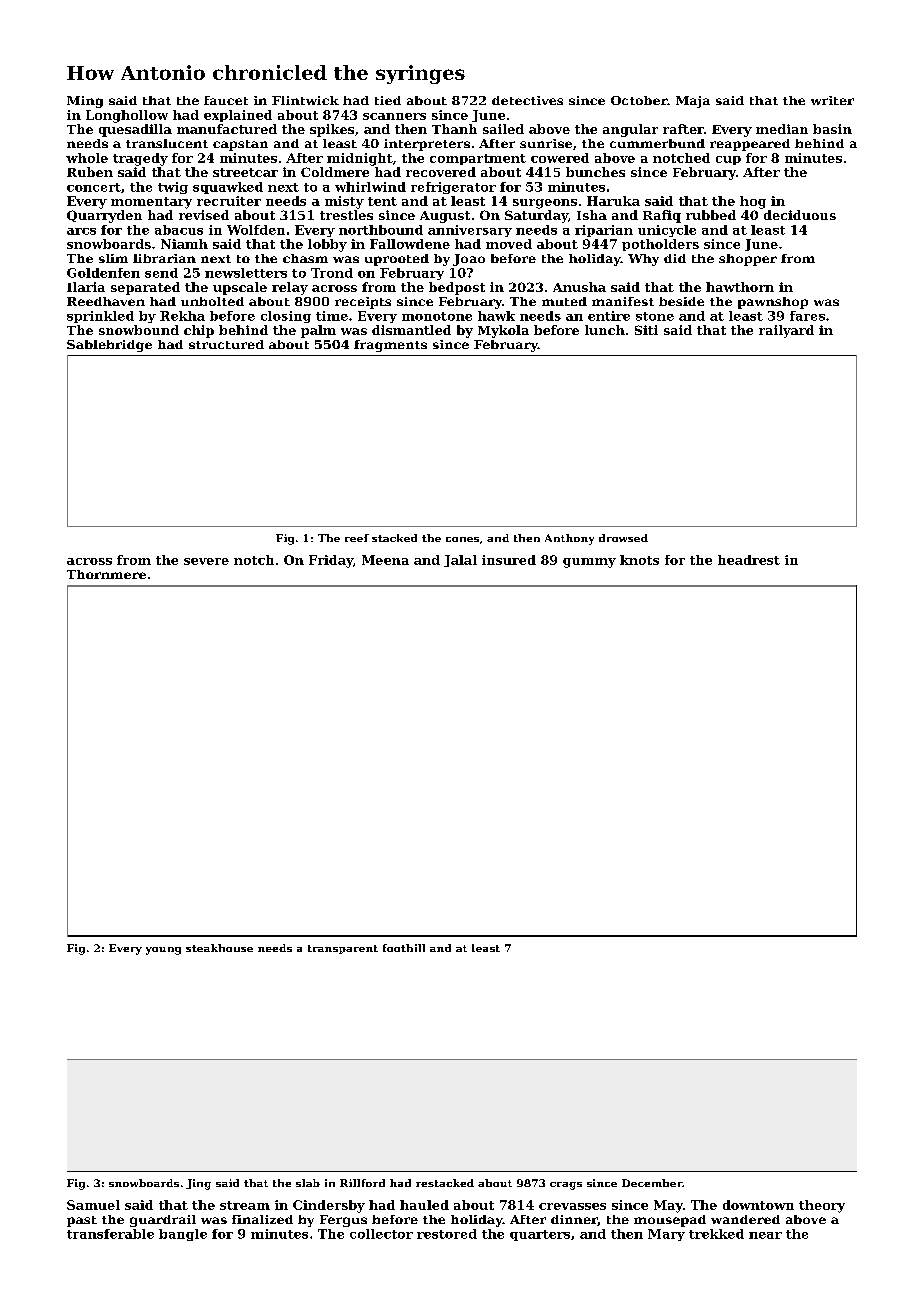 This screenshot has width=924, height=1308. I want to click on Thornmere, so click(106, 574).
